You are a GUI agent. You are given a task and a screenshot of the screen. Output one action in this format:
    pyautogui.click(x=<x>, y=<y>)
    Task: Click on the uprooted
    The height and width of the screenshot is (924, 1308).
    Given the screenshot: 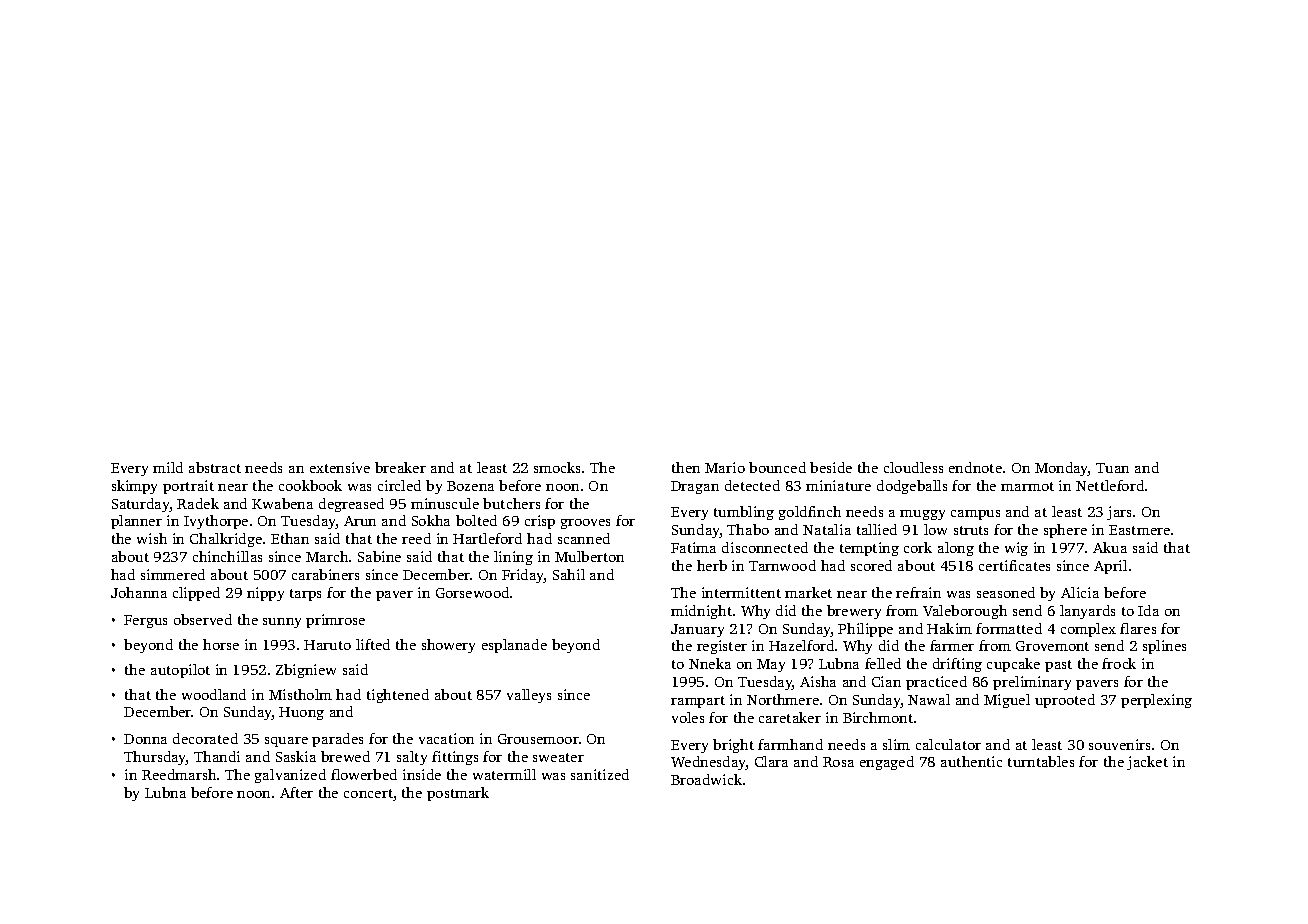 What is the action you would take?
    pyautogui.click(x=1065, y=701)
